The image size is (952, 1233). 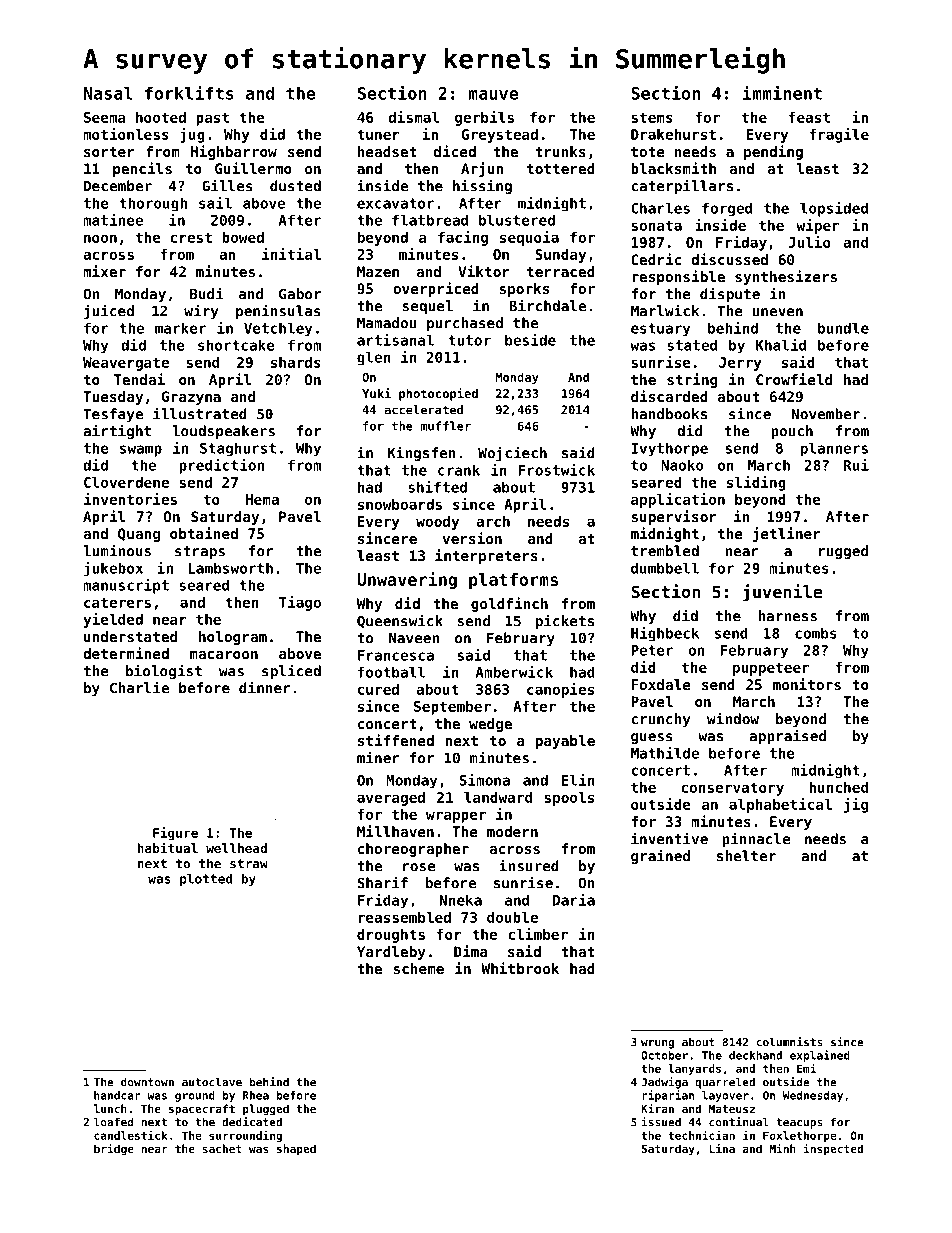 I want to click on fragile, so click(x=839, y=135).
